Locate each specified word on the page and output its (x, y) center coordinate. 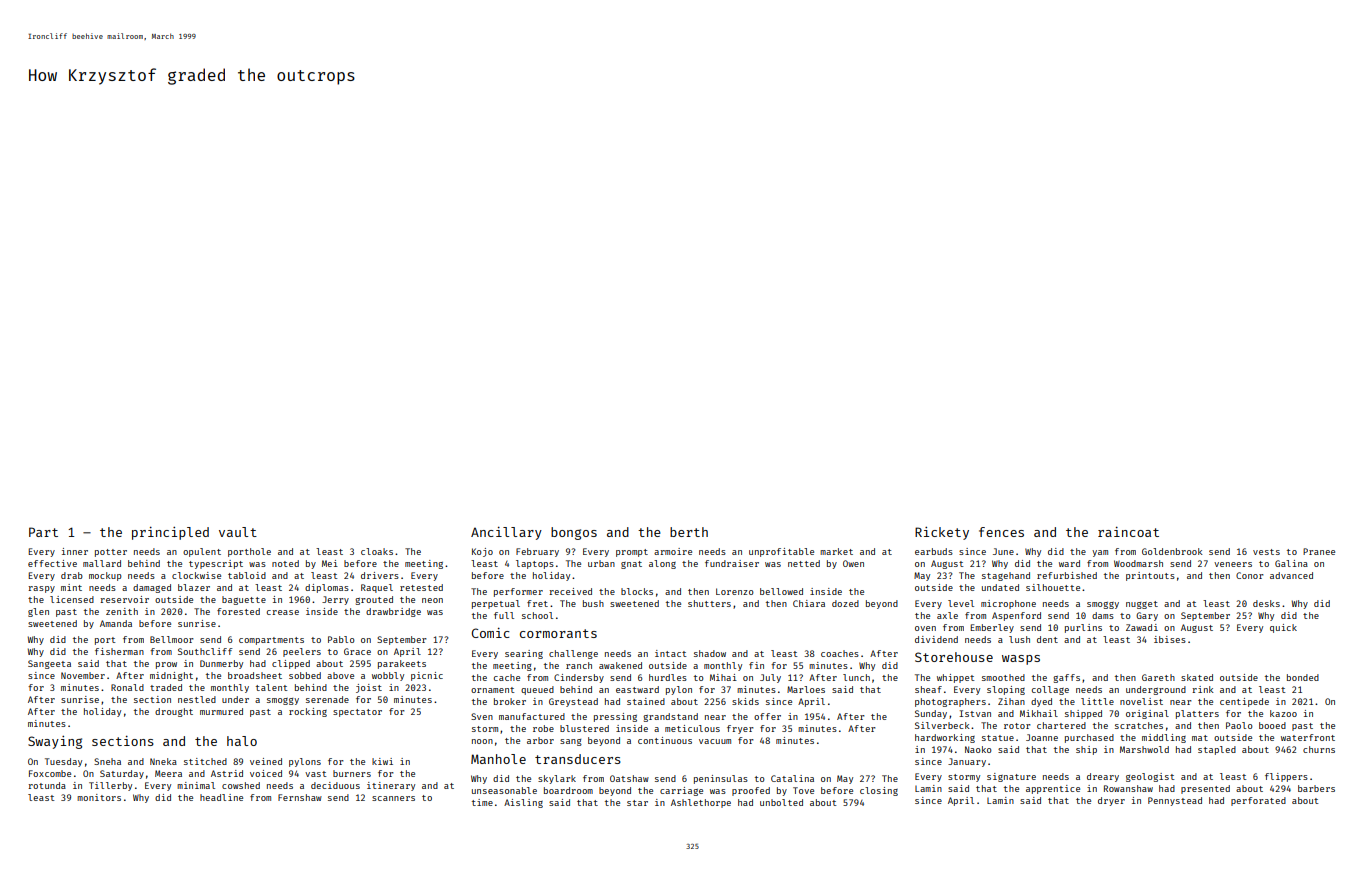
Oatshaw (629, 778)
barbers (1316, 788)
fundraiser (732, 563)
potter (111, 553)
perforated (1258, 801)
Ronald (127, 687)
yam (1100, 553)
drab (72, 575)
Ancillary (506, 533)
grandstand (670, 717)
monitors (99, 797)
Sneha (107, 761)
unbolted (781, 802)
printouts (1150, 576)
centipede (1244, 702)
